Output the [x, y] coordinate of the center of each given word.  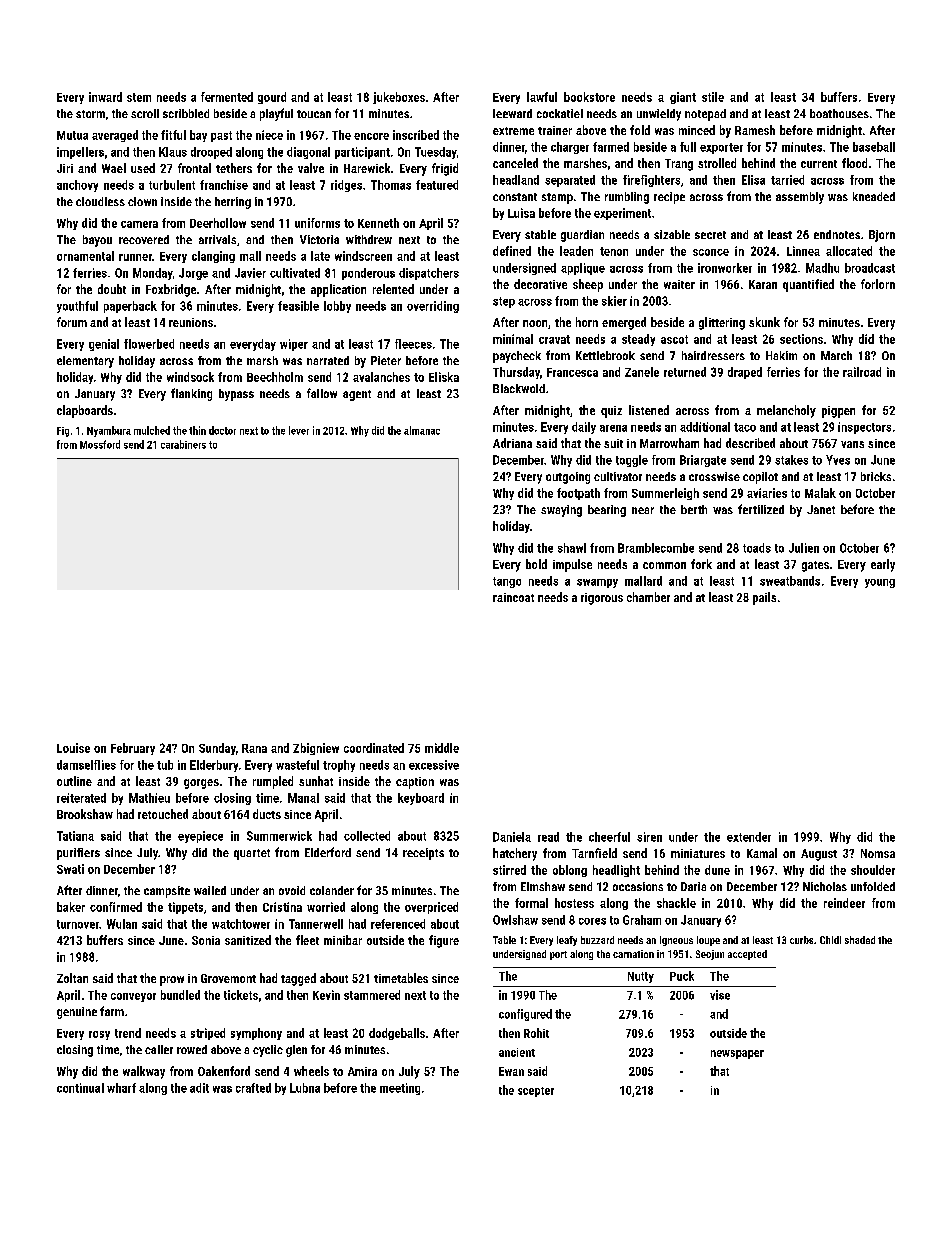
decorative [540, 284]
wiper [294, 345]
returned [685, 372]
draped [745, 373]
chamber [648, 597]
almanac [422, 430]
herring [233, 203]
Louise [73, 748]
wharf [121, 1088]
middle [442, 748]
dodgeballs [397, 1034]
